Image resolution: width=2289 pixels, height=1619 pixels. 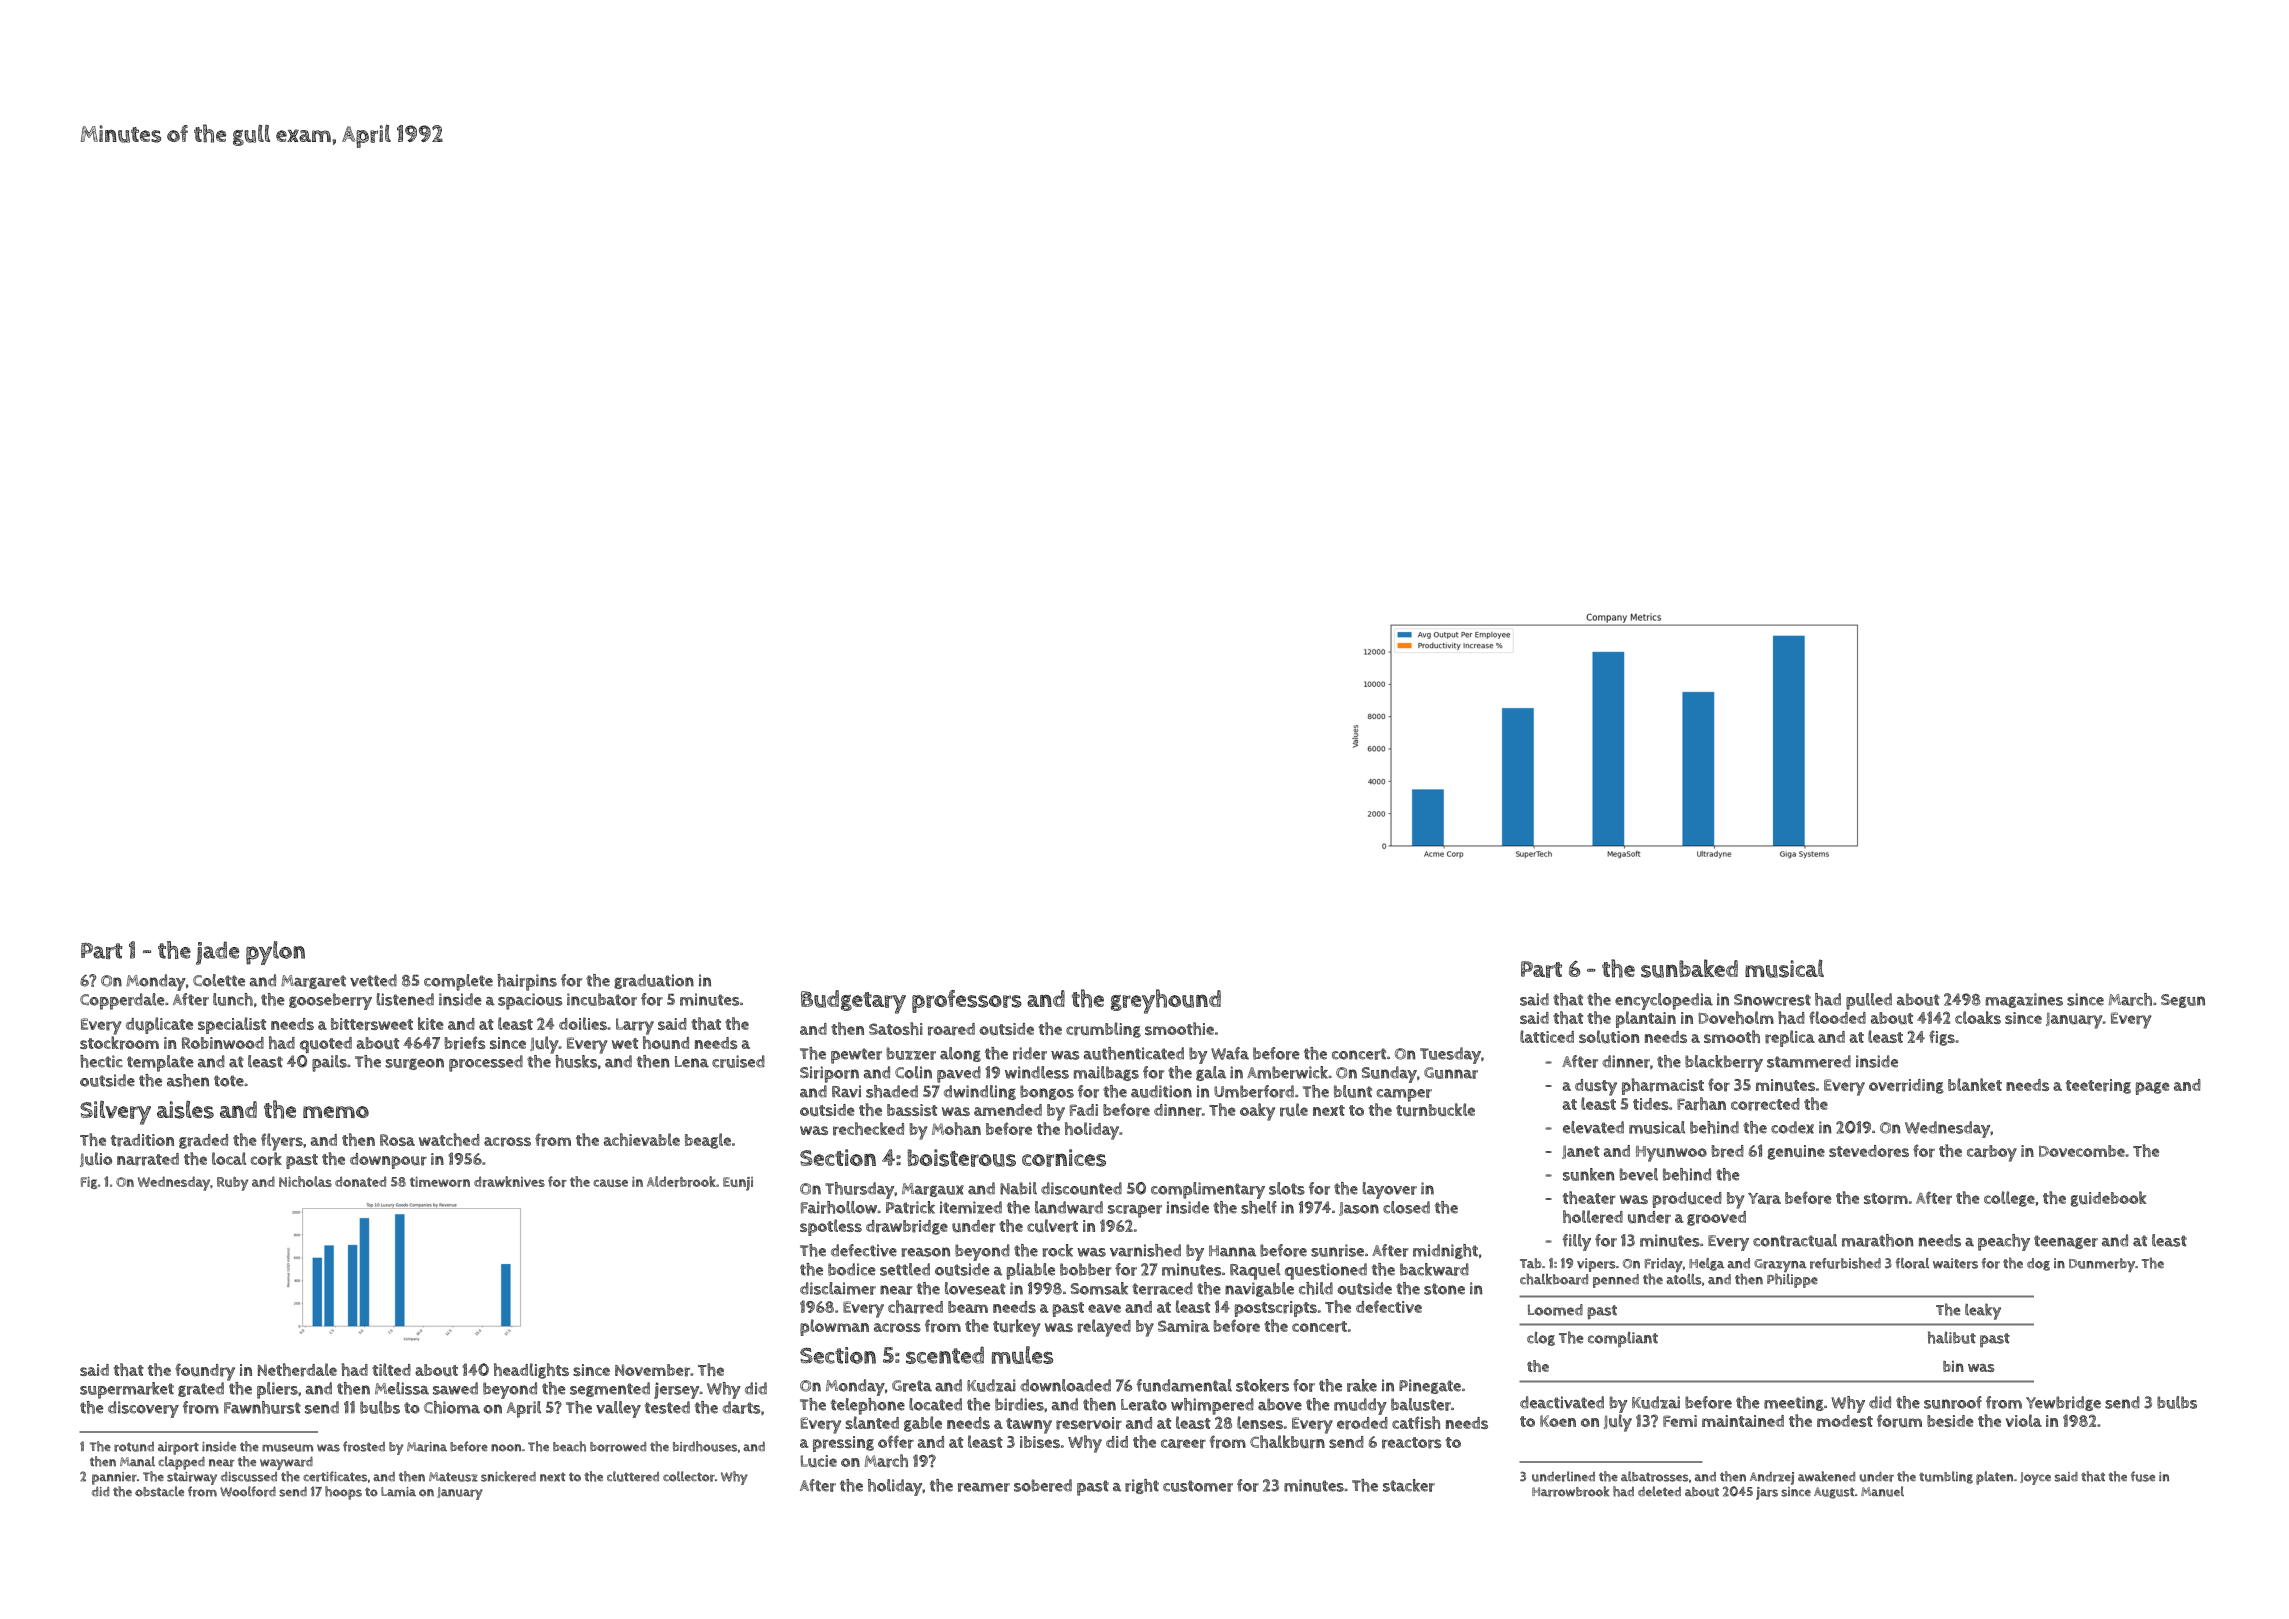 I want to click on sunbaked, so click(x=1689, y=968).
